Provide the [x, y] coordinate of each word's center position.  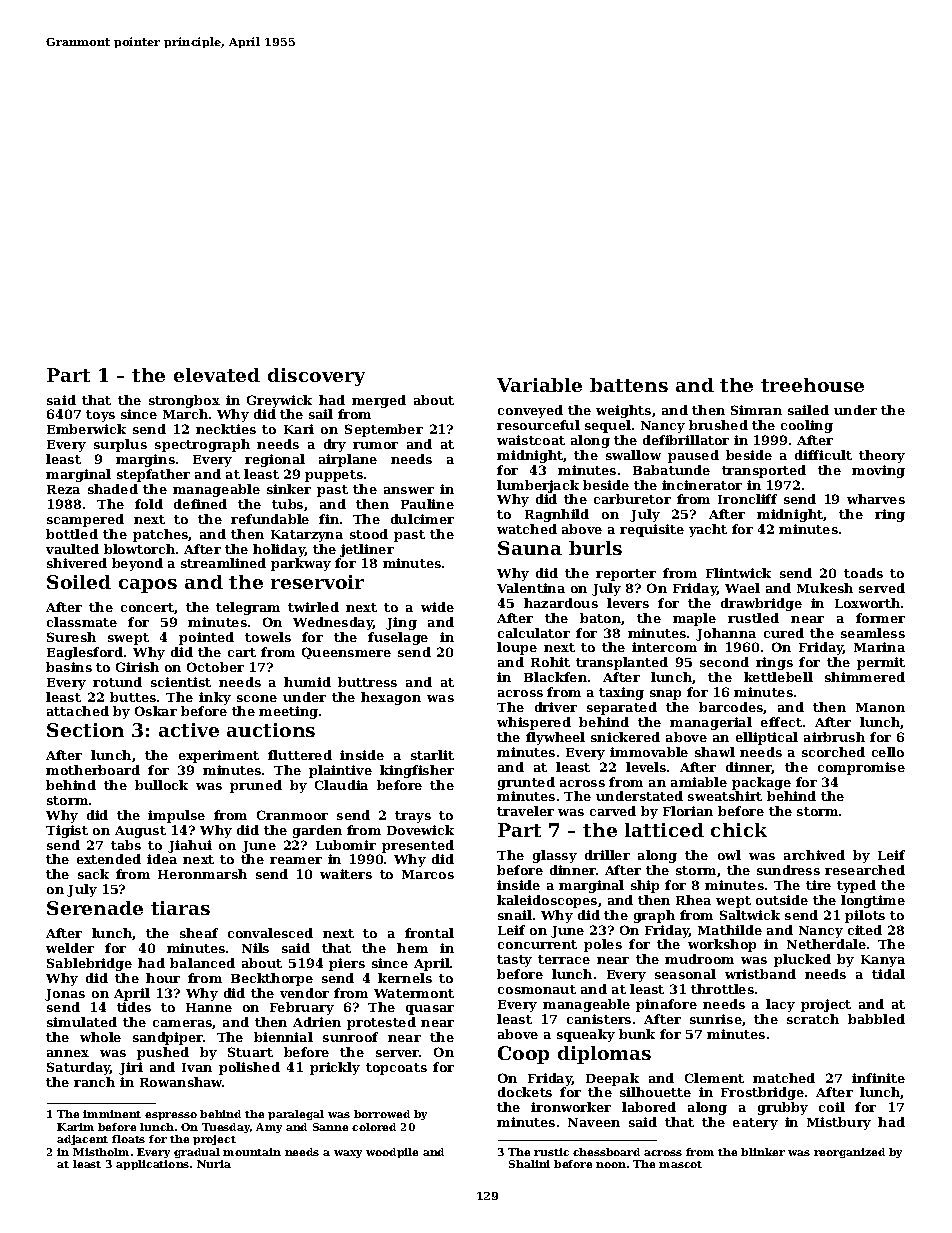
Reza [63, 489]
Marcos [428, 874]
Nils [255, 948]
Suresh [71, 637]
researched [865, 870]
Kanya [883, 961]
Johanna [726, 634]
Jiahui [190, 846]
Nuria [214, 1164]
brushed [718, 425]
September [384, 430]
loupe [517, 648]
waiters [346, 874]
